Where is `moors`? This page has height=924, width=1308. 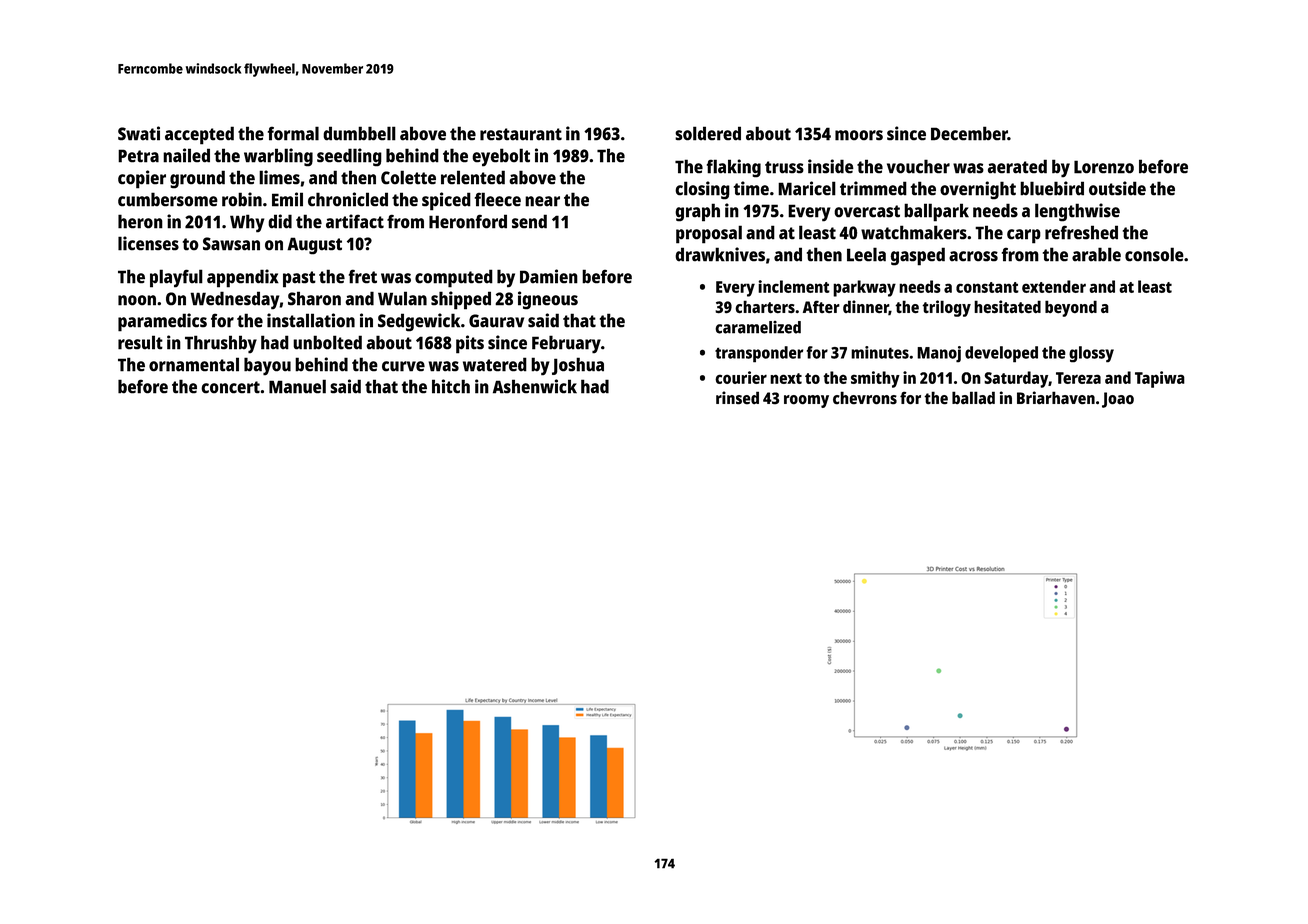 moors is located at coordinates (859, 135).
